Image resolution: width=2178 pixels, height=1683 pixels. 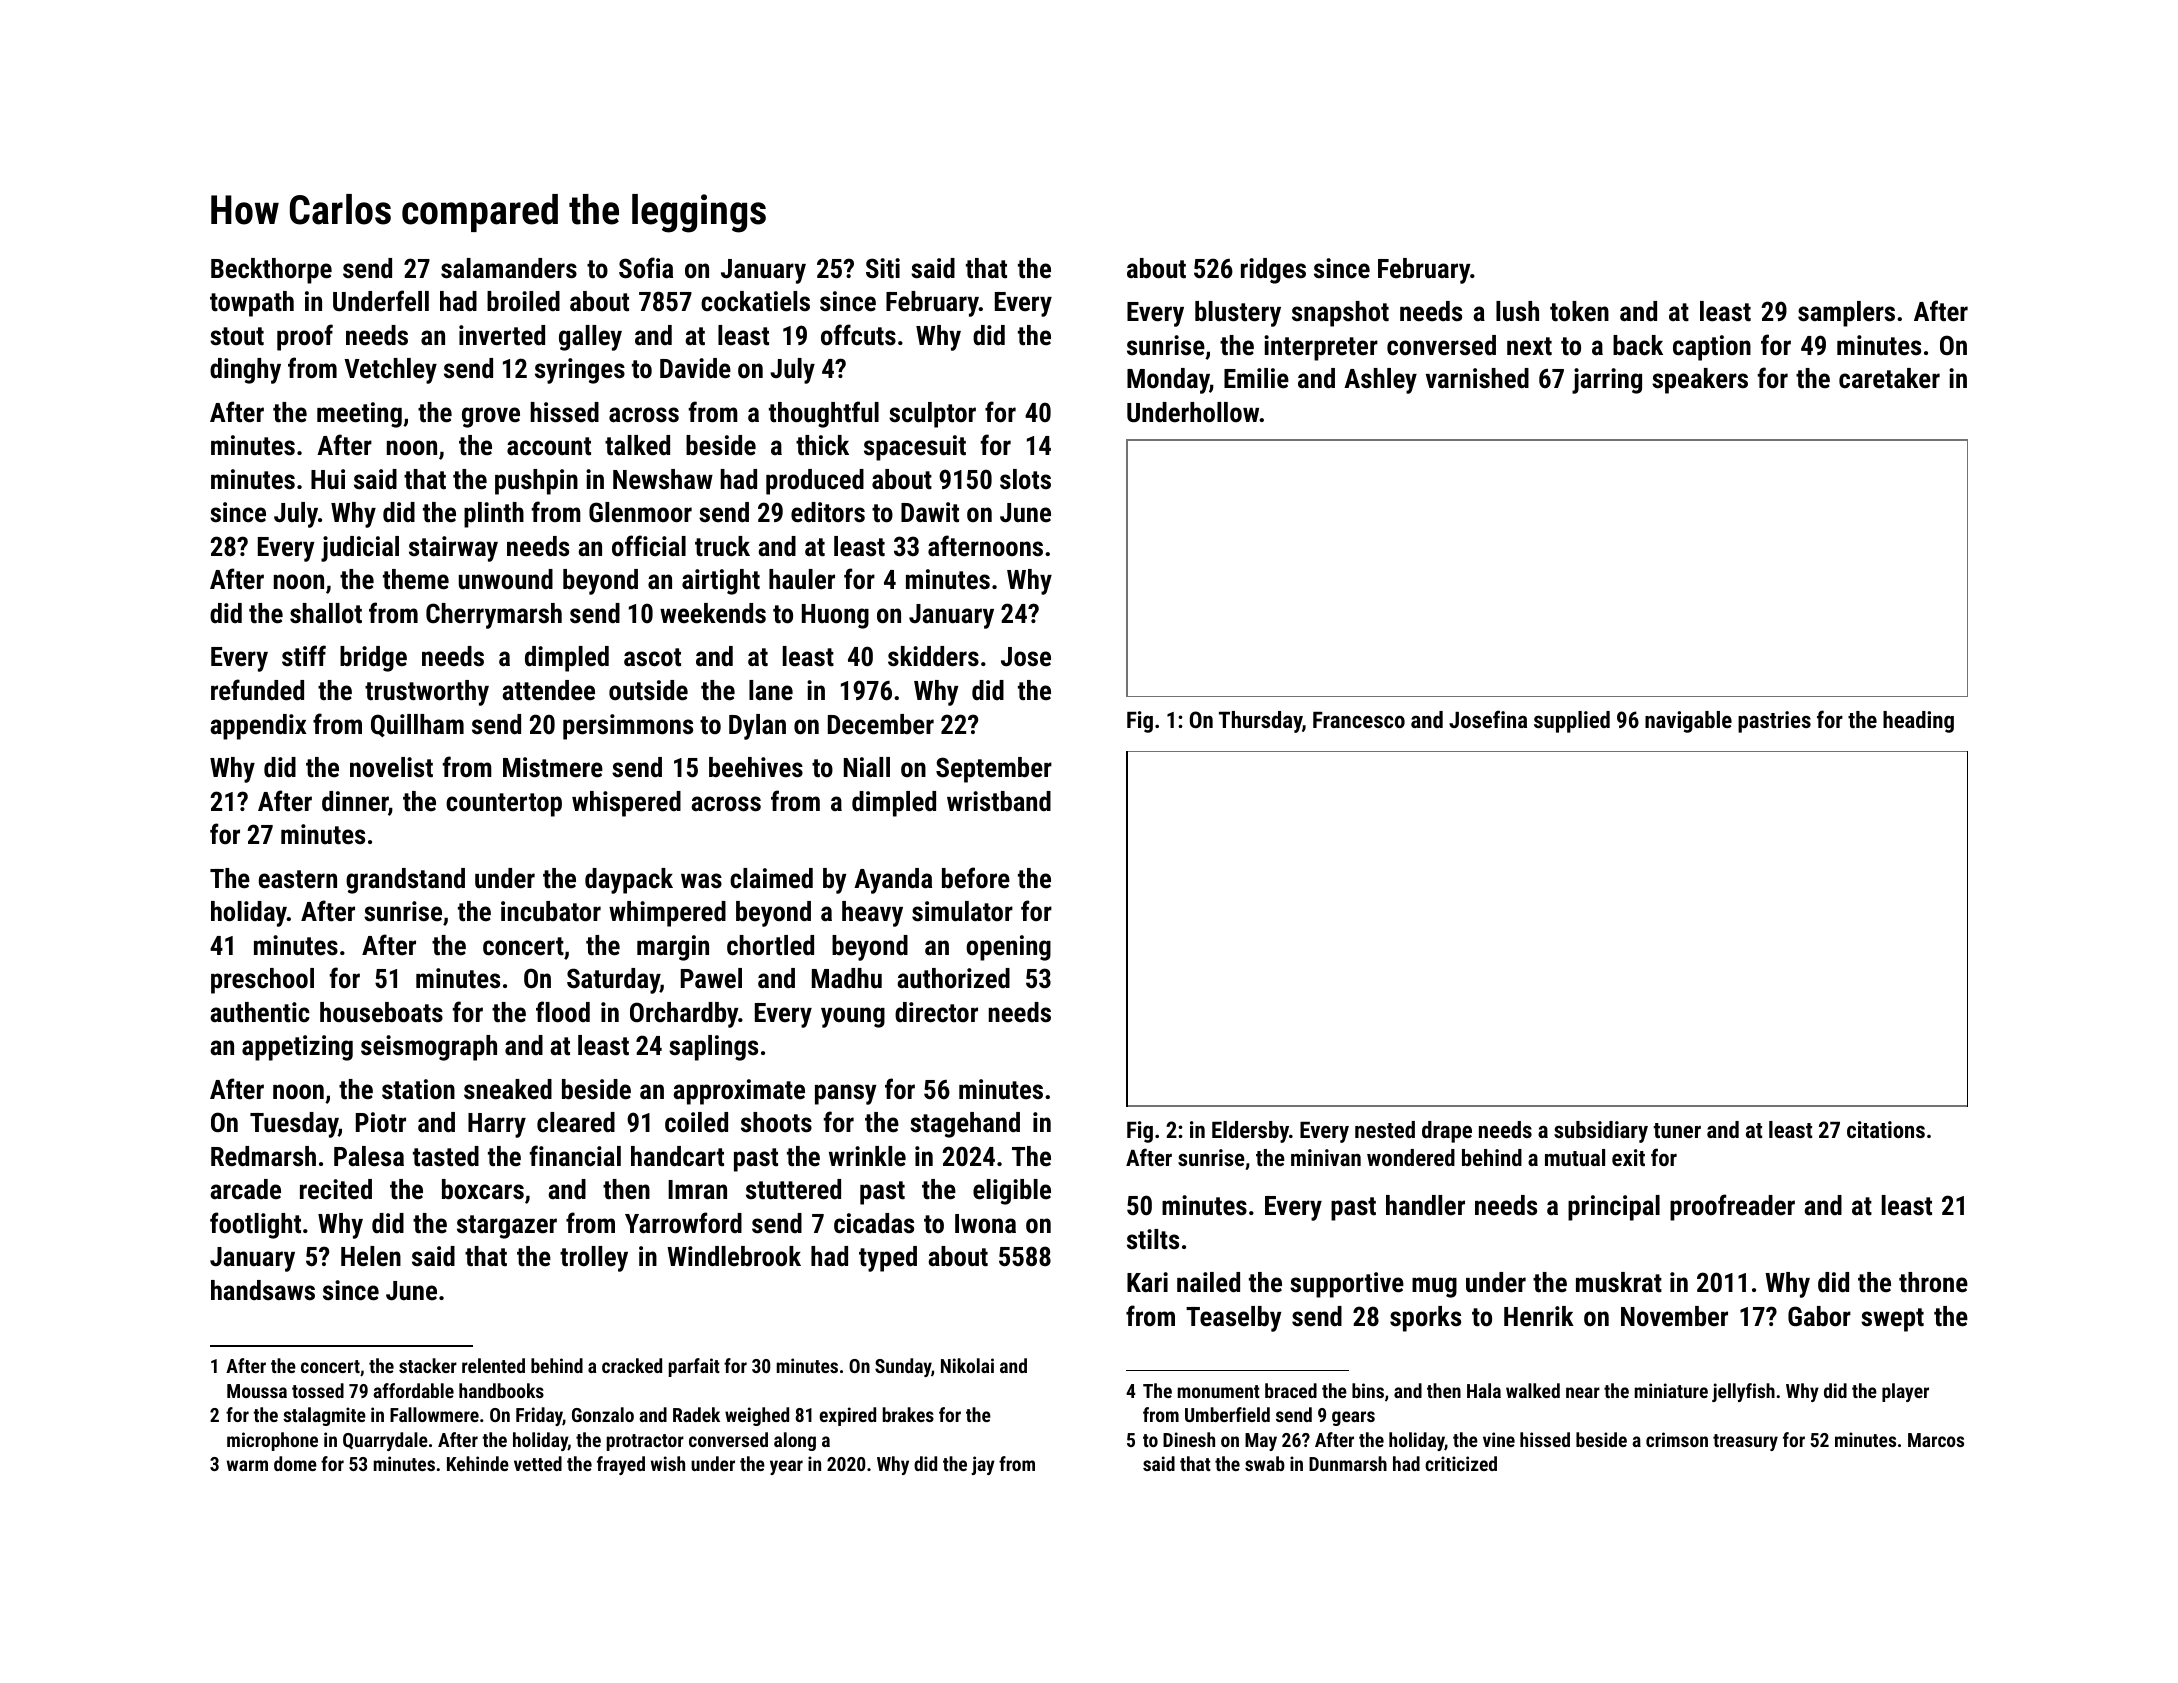 I want to click on director, so click(x=936, y=1012).
